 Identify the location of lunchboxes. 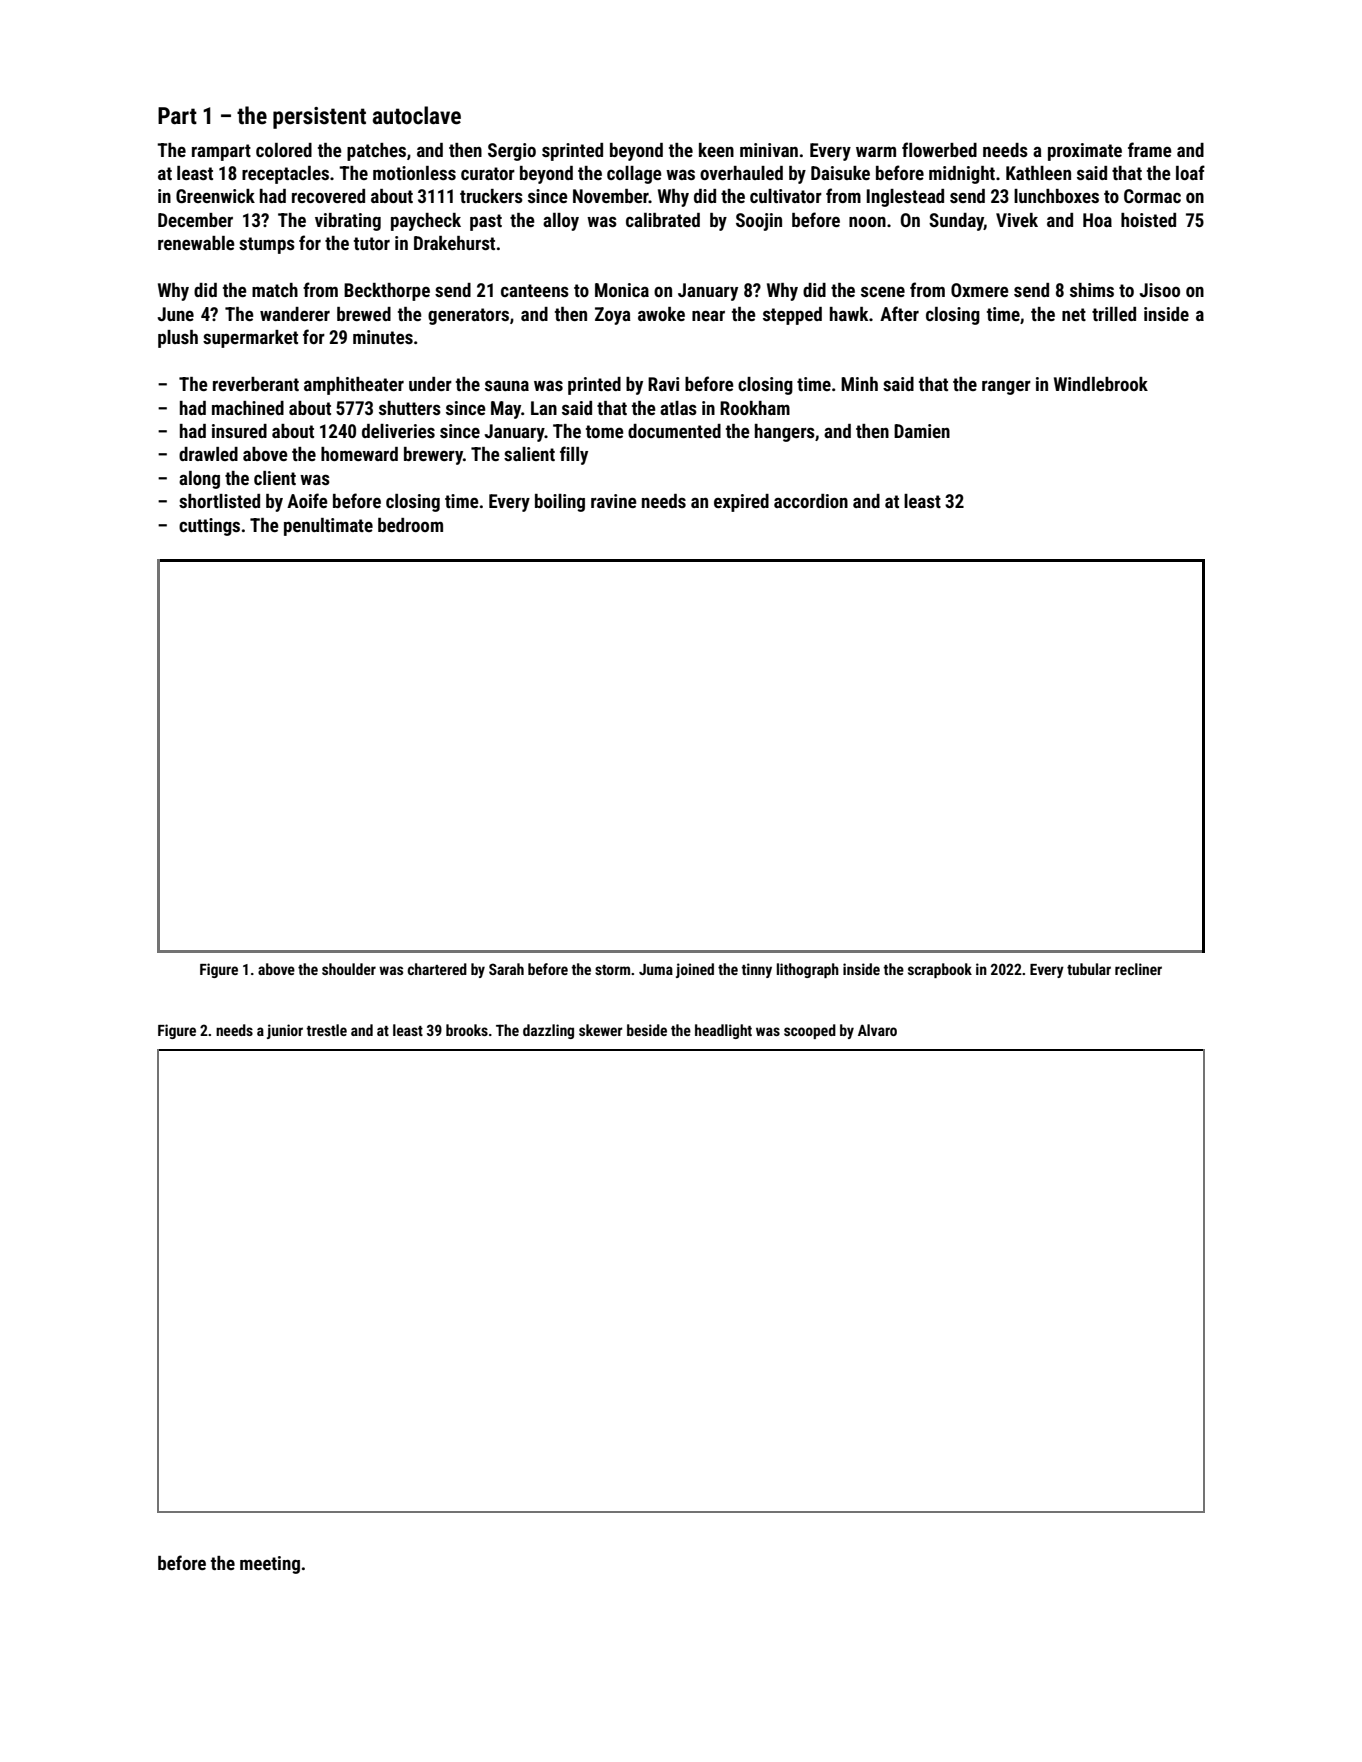
(1056, 196).
